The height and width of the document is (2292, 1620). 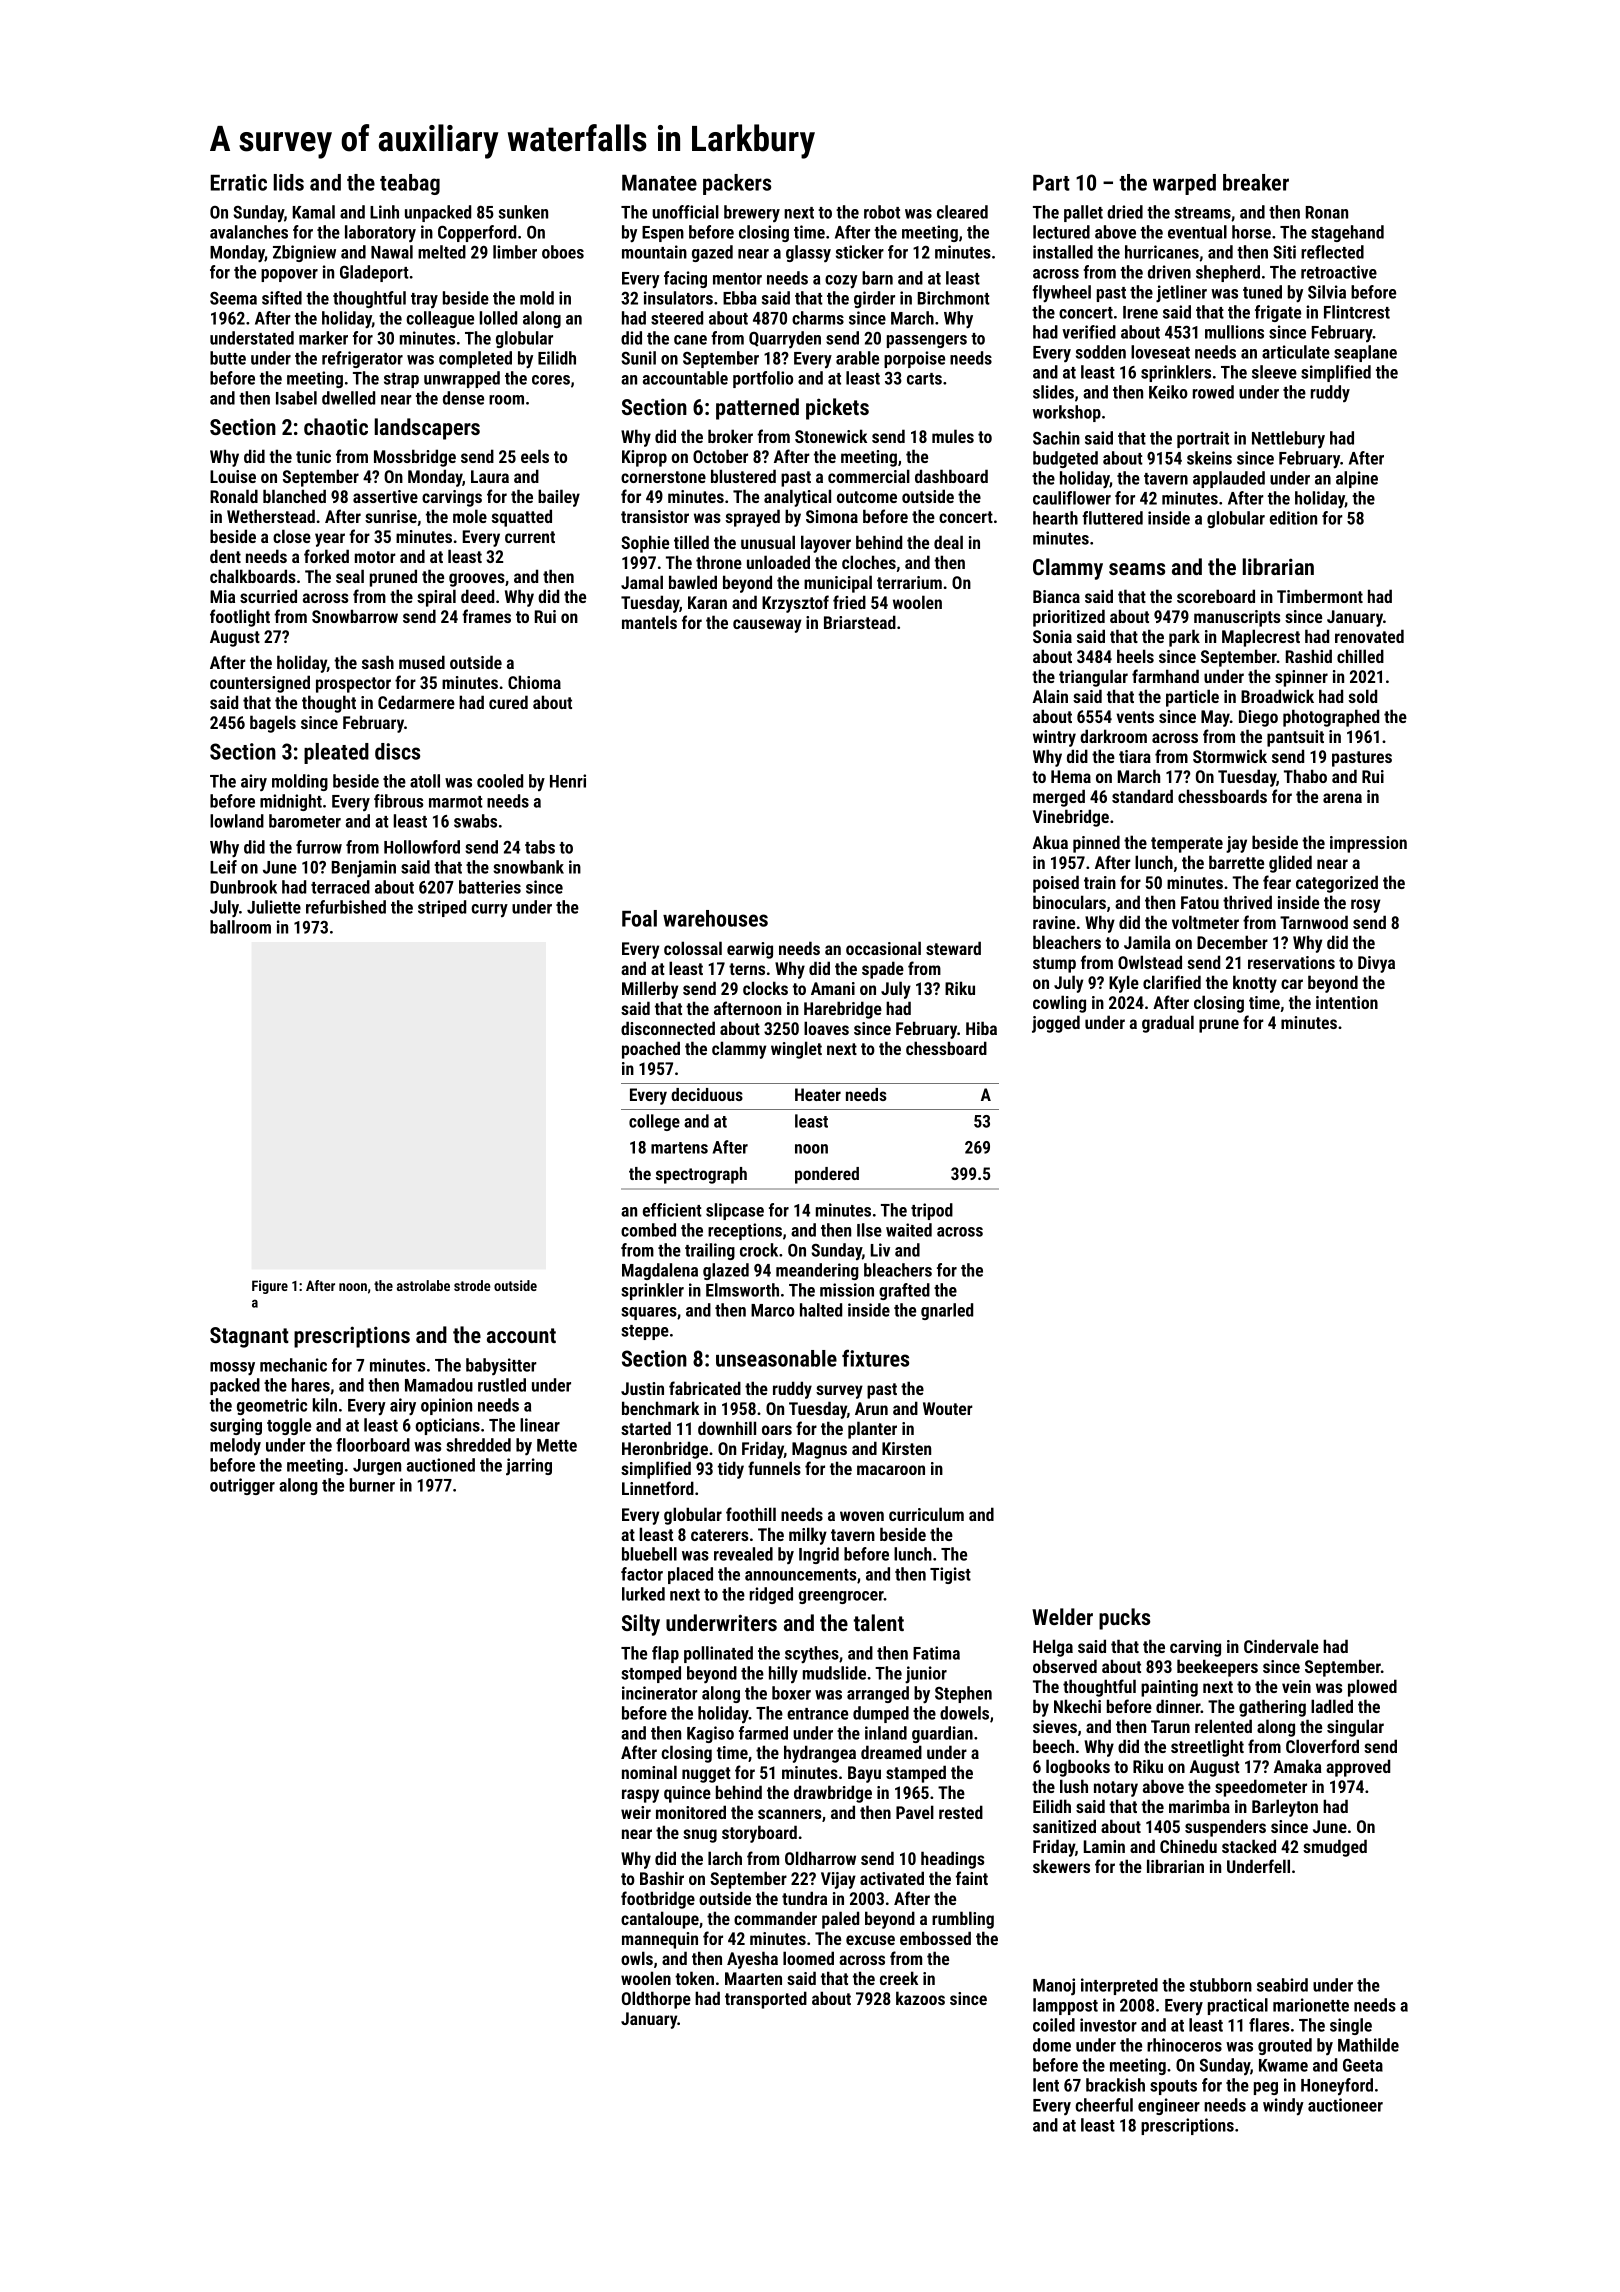 I want to click on cleared, so click(x=962, y=212).
